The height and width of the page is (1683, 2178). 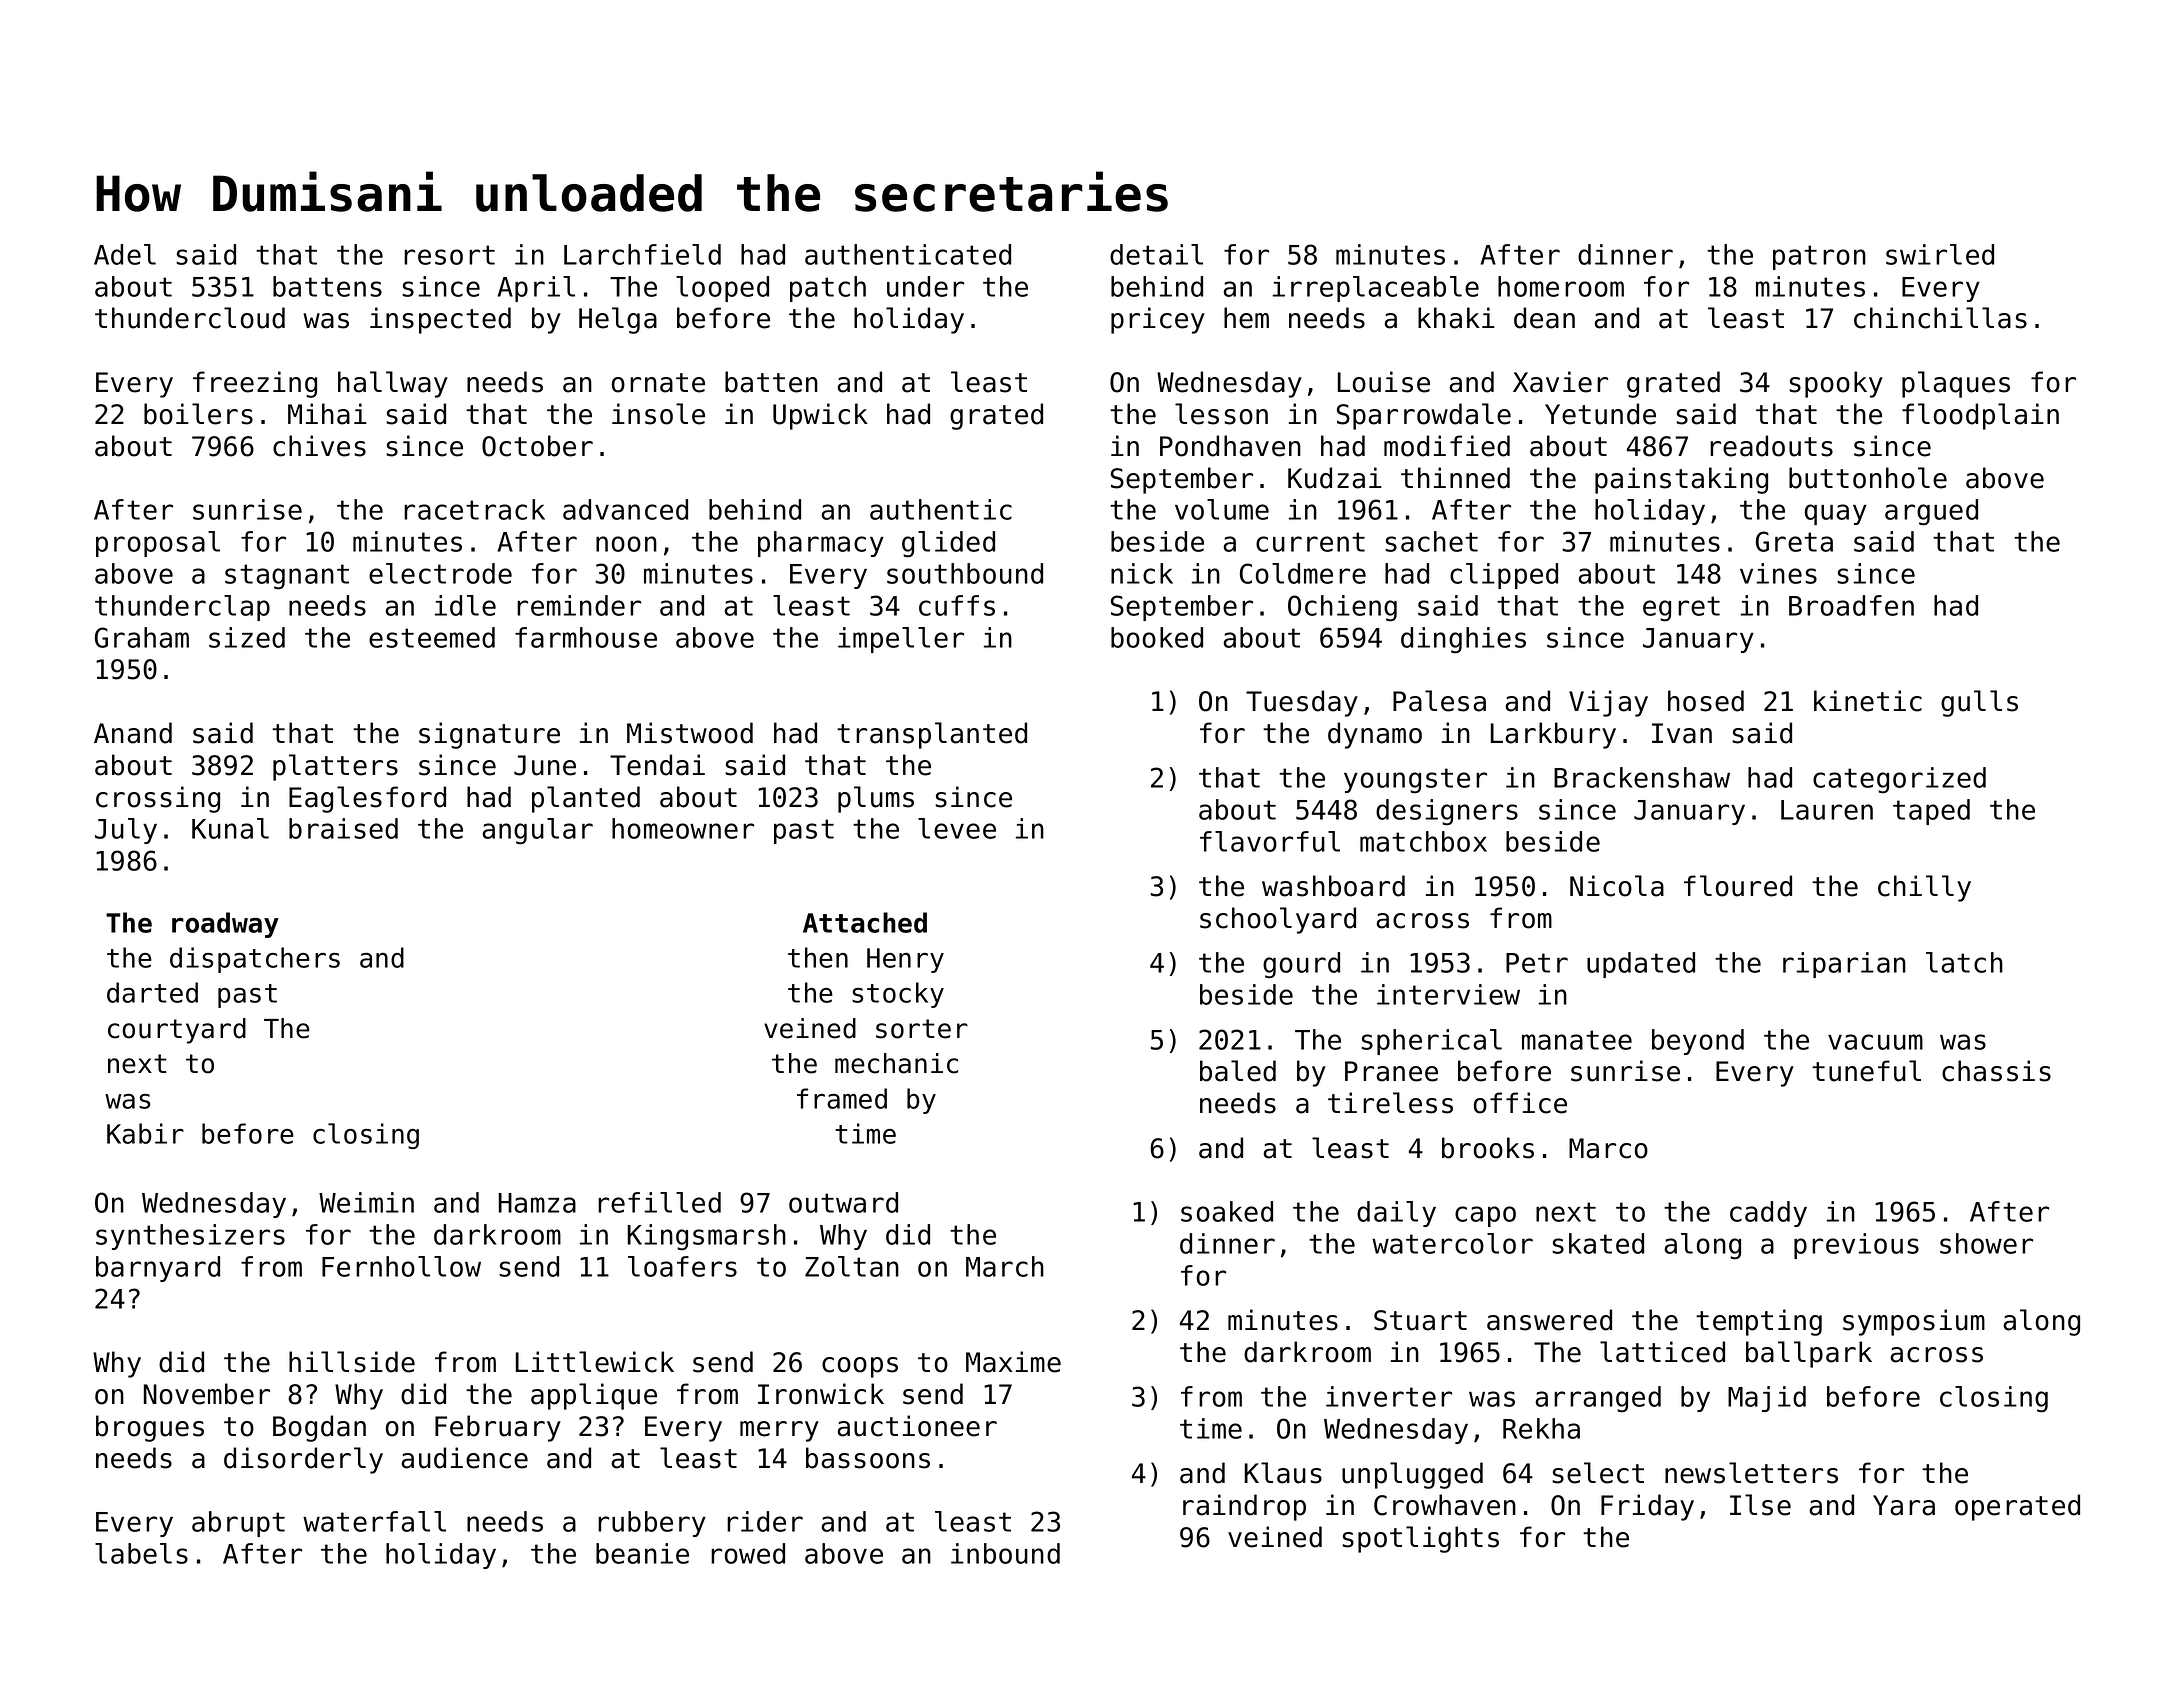 What do you see at coordinates (642, 254) in the page?
I see `Larchfield` at bounding box center [642, 254].
